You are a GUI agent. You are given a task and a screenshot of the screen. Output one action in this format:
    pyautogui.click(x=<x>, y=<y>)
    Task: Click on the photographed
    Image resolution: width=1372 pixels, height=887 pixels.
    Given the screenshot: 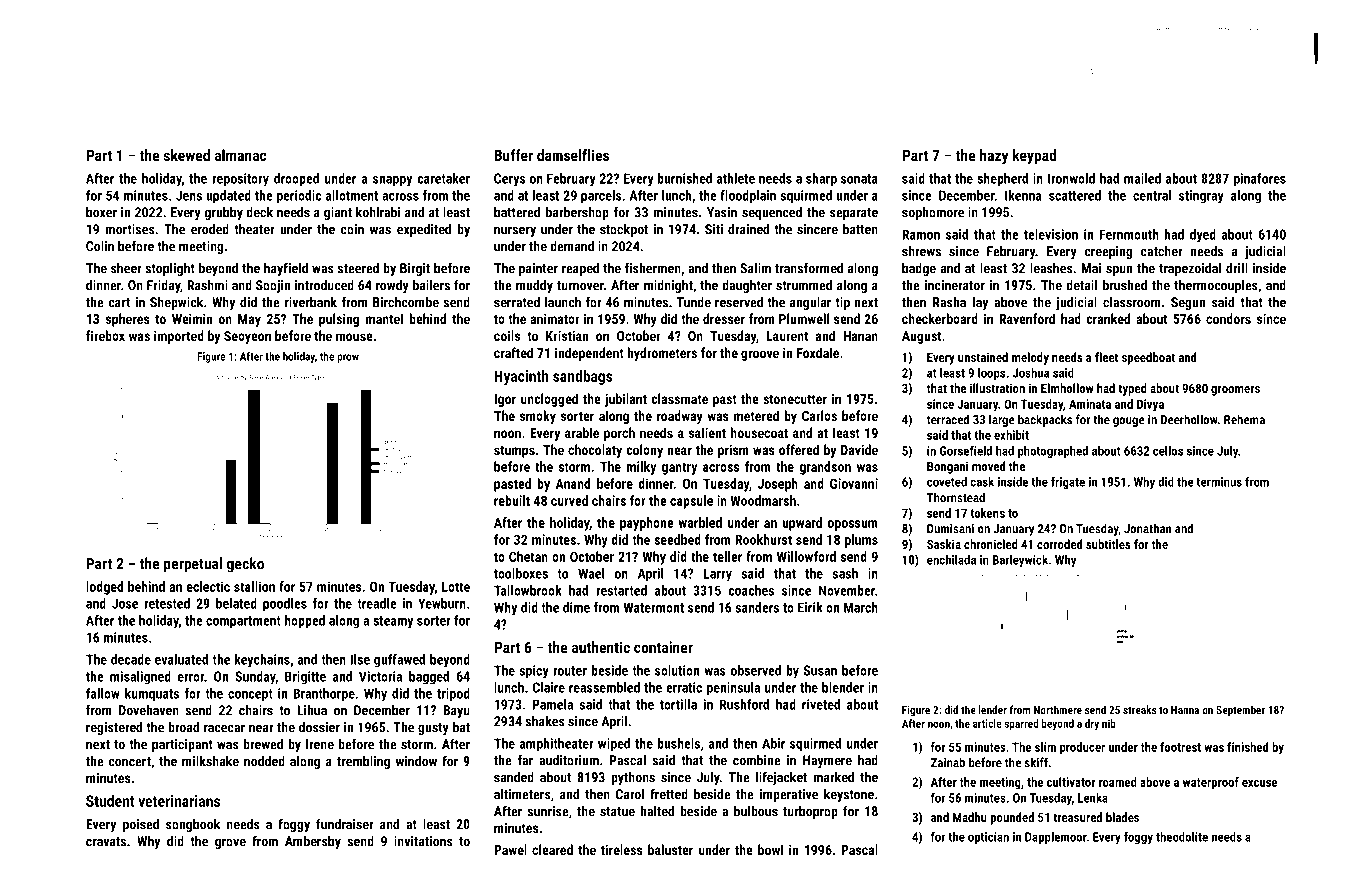 What is the action you would take?
    pyautogui.click(x=1053, y=452)
